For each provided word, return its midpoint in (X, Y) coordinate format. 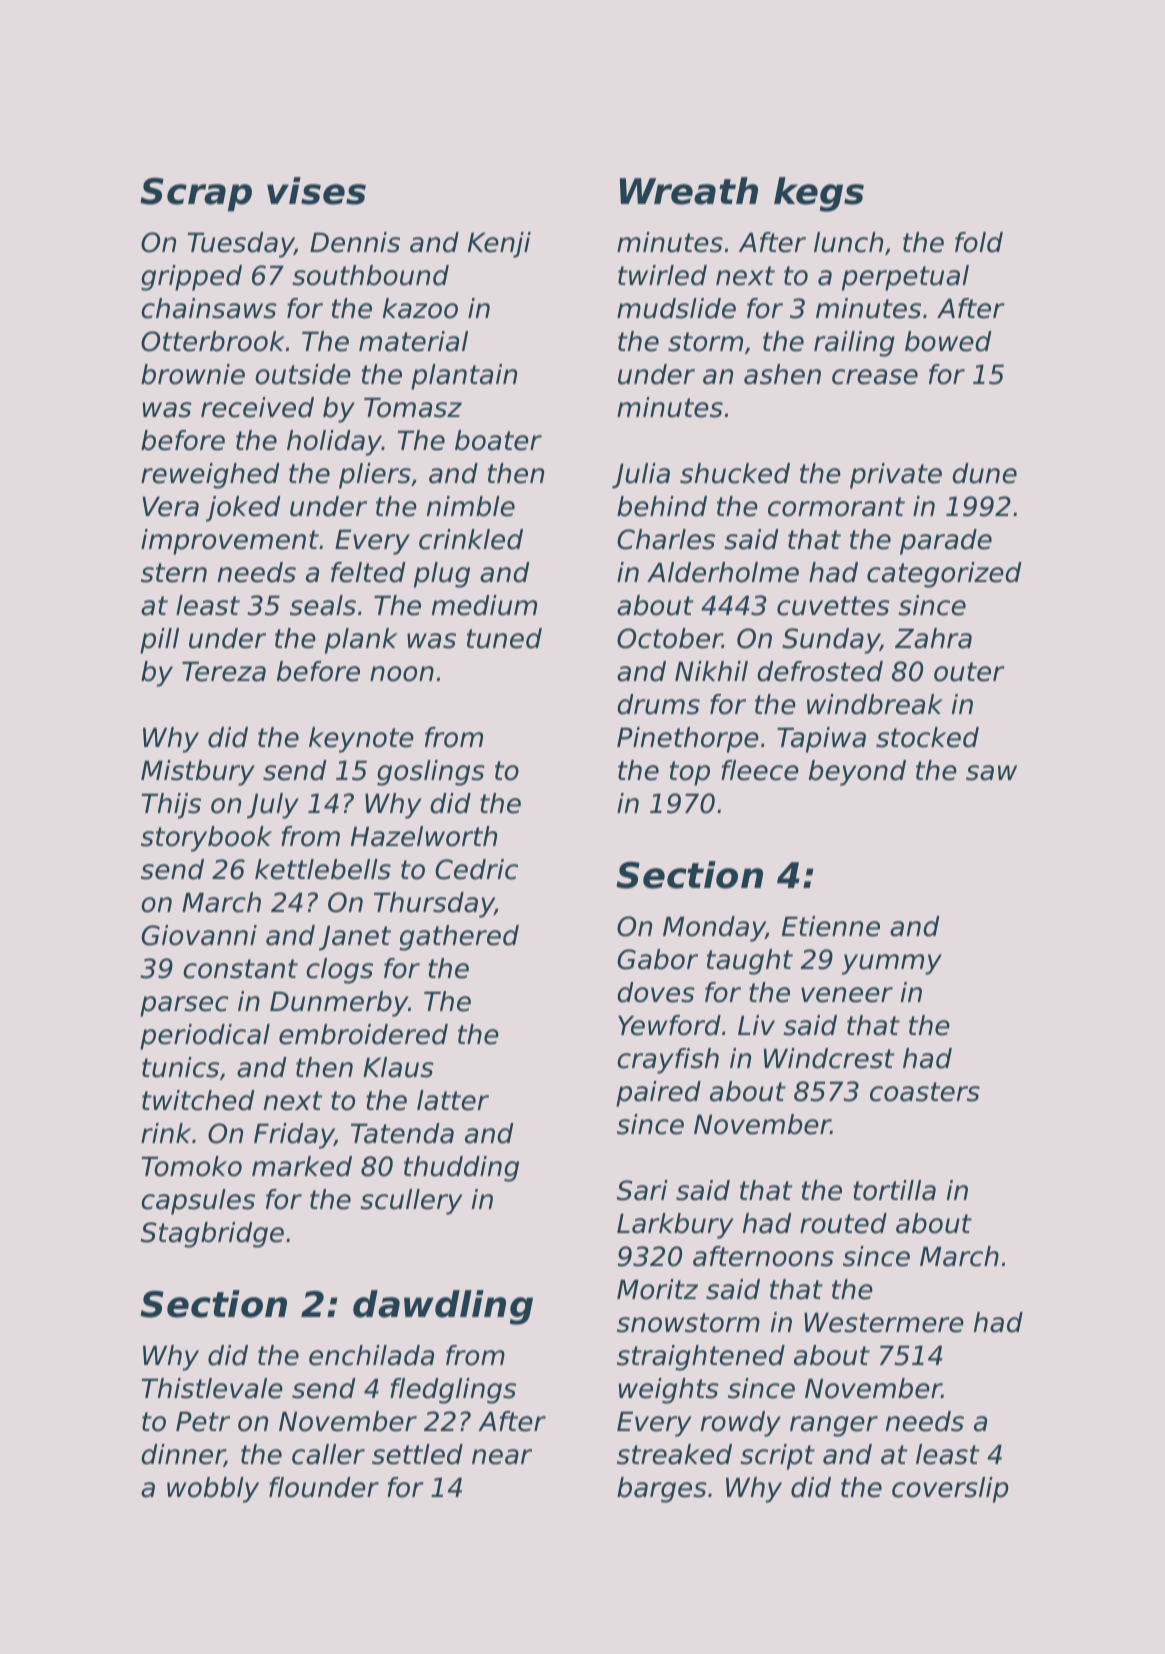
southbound (370, 275)
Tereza (224, 672)
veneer (847, 995)
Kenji (499, 245)
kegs (819, 194)
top (690, 773)
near (502, 1457)
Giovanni (199, 935)
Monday (714, 929)
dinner (183, 1455)
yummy (892, 964)
